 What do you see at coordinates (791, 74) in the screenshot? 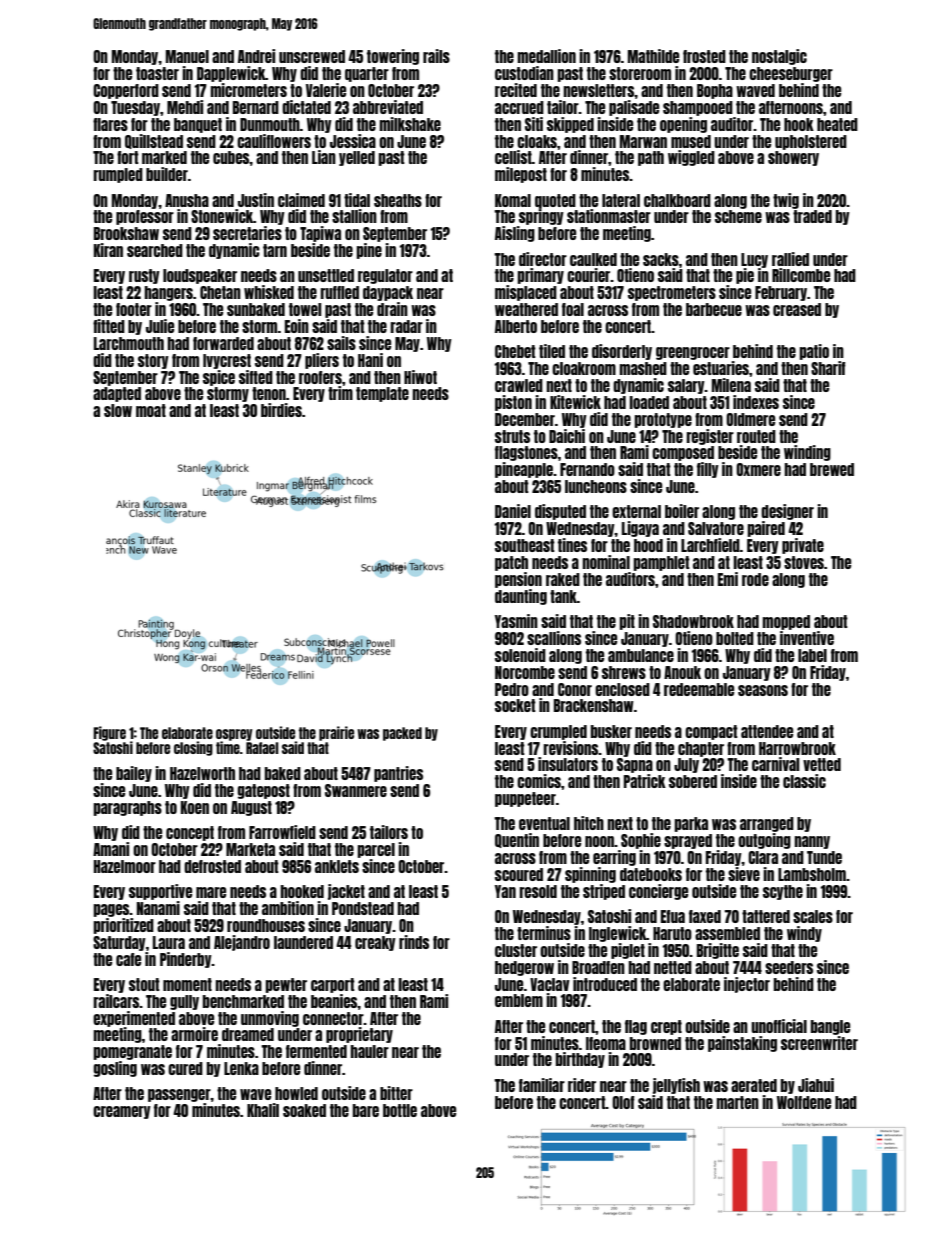
I see `cheeseburger` at bounding box center [791, 74].
